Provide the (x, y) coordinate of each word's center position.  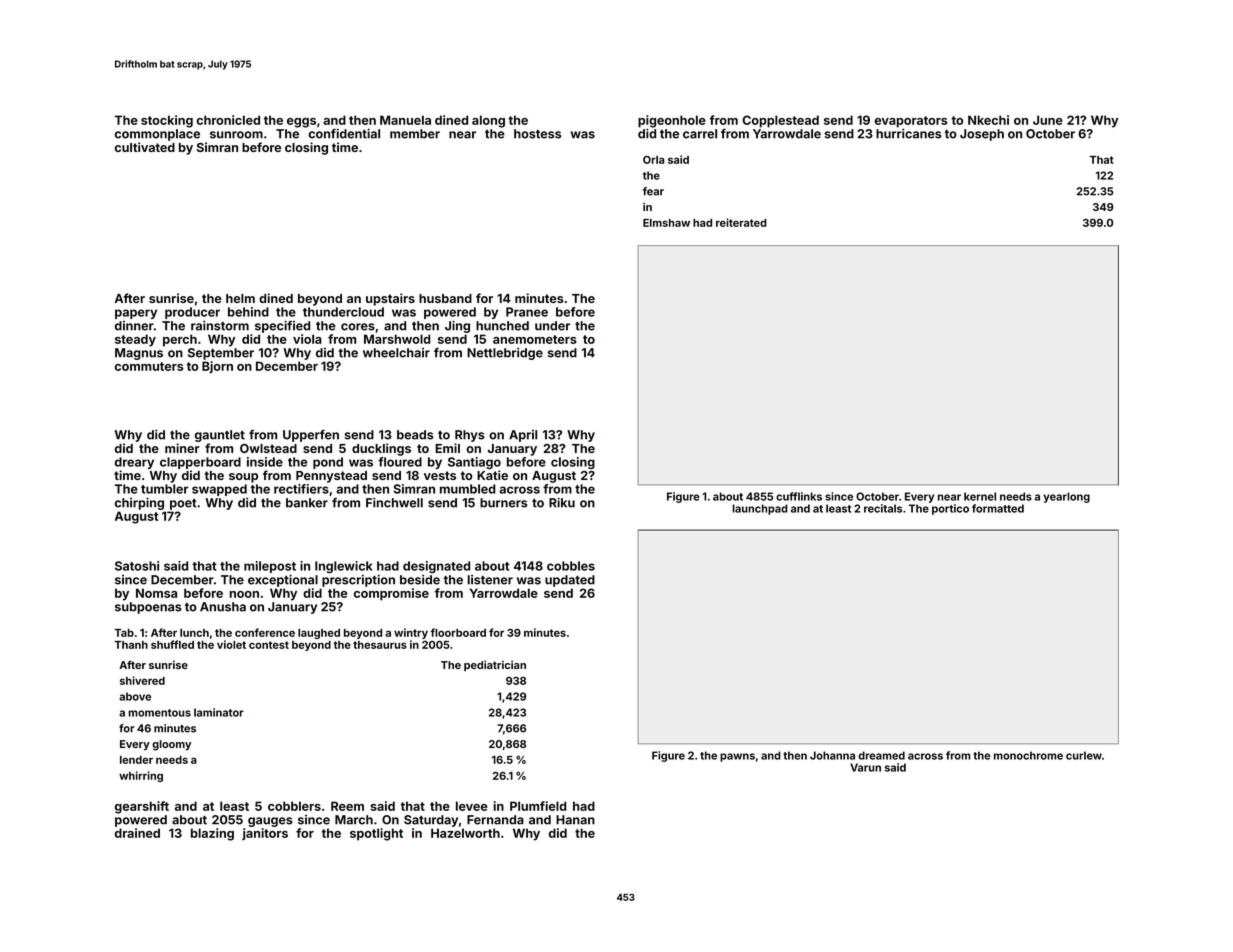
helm (240, 298)
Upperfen (311, 436)
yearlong (1066, 497)
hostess (537, 134)
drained (137, 833)
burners (503, 503)
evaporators (911, 122)
